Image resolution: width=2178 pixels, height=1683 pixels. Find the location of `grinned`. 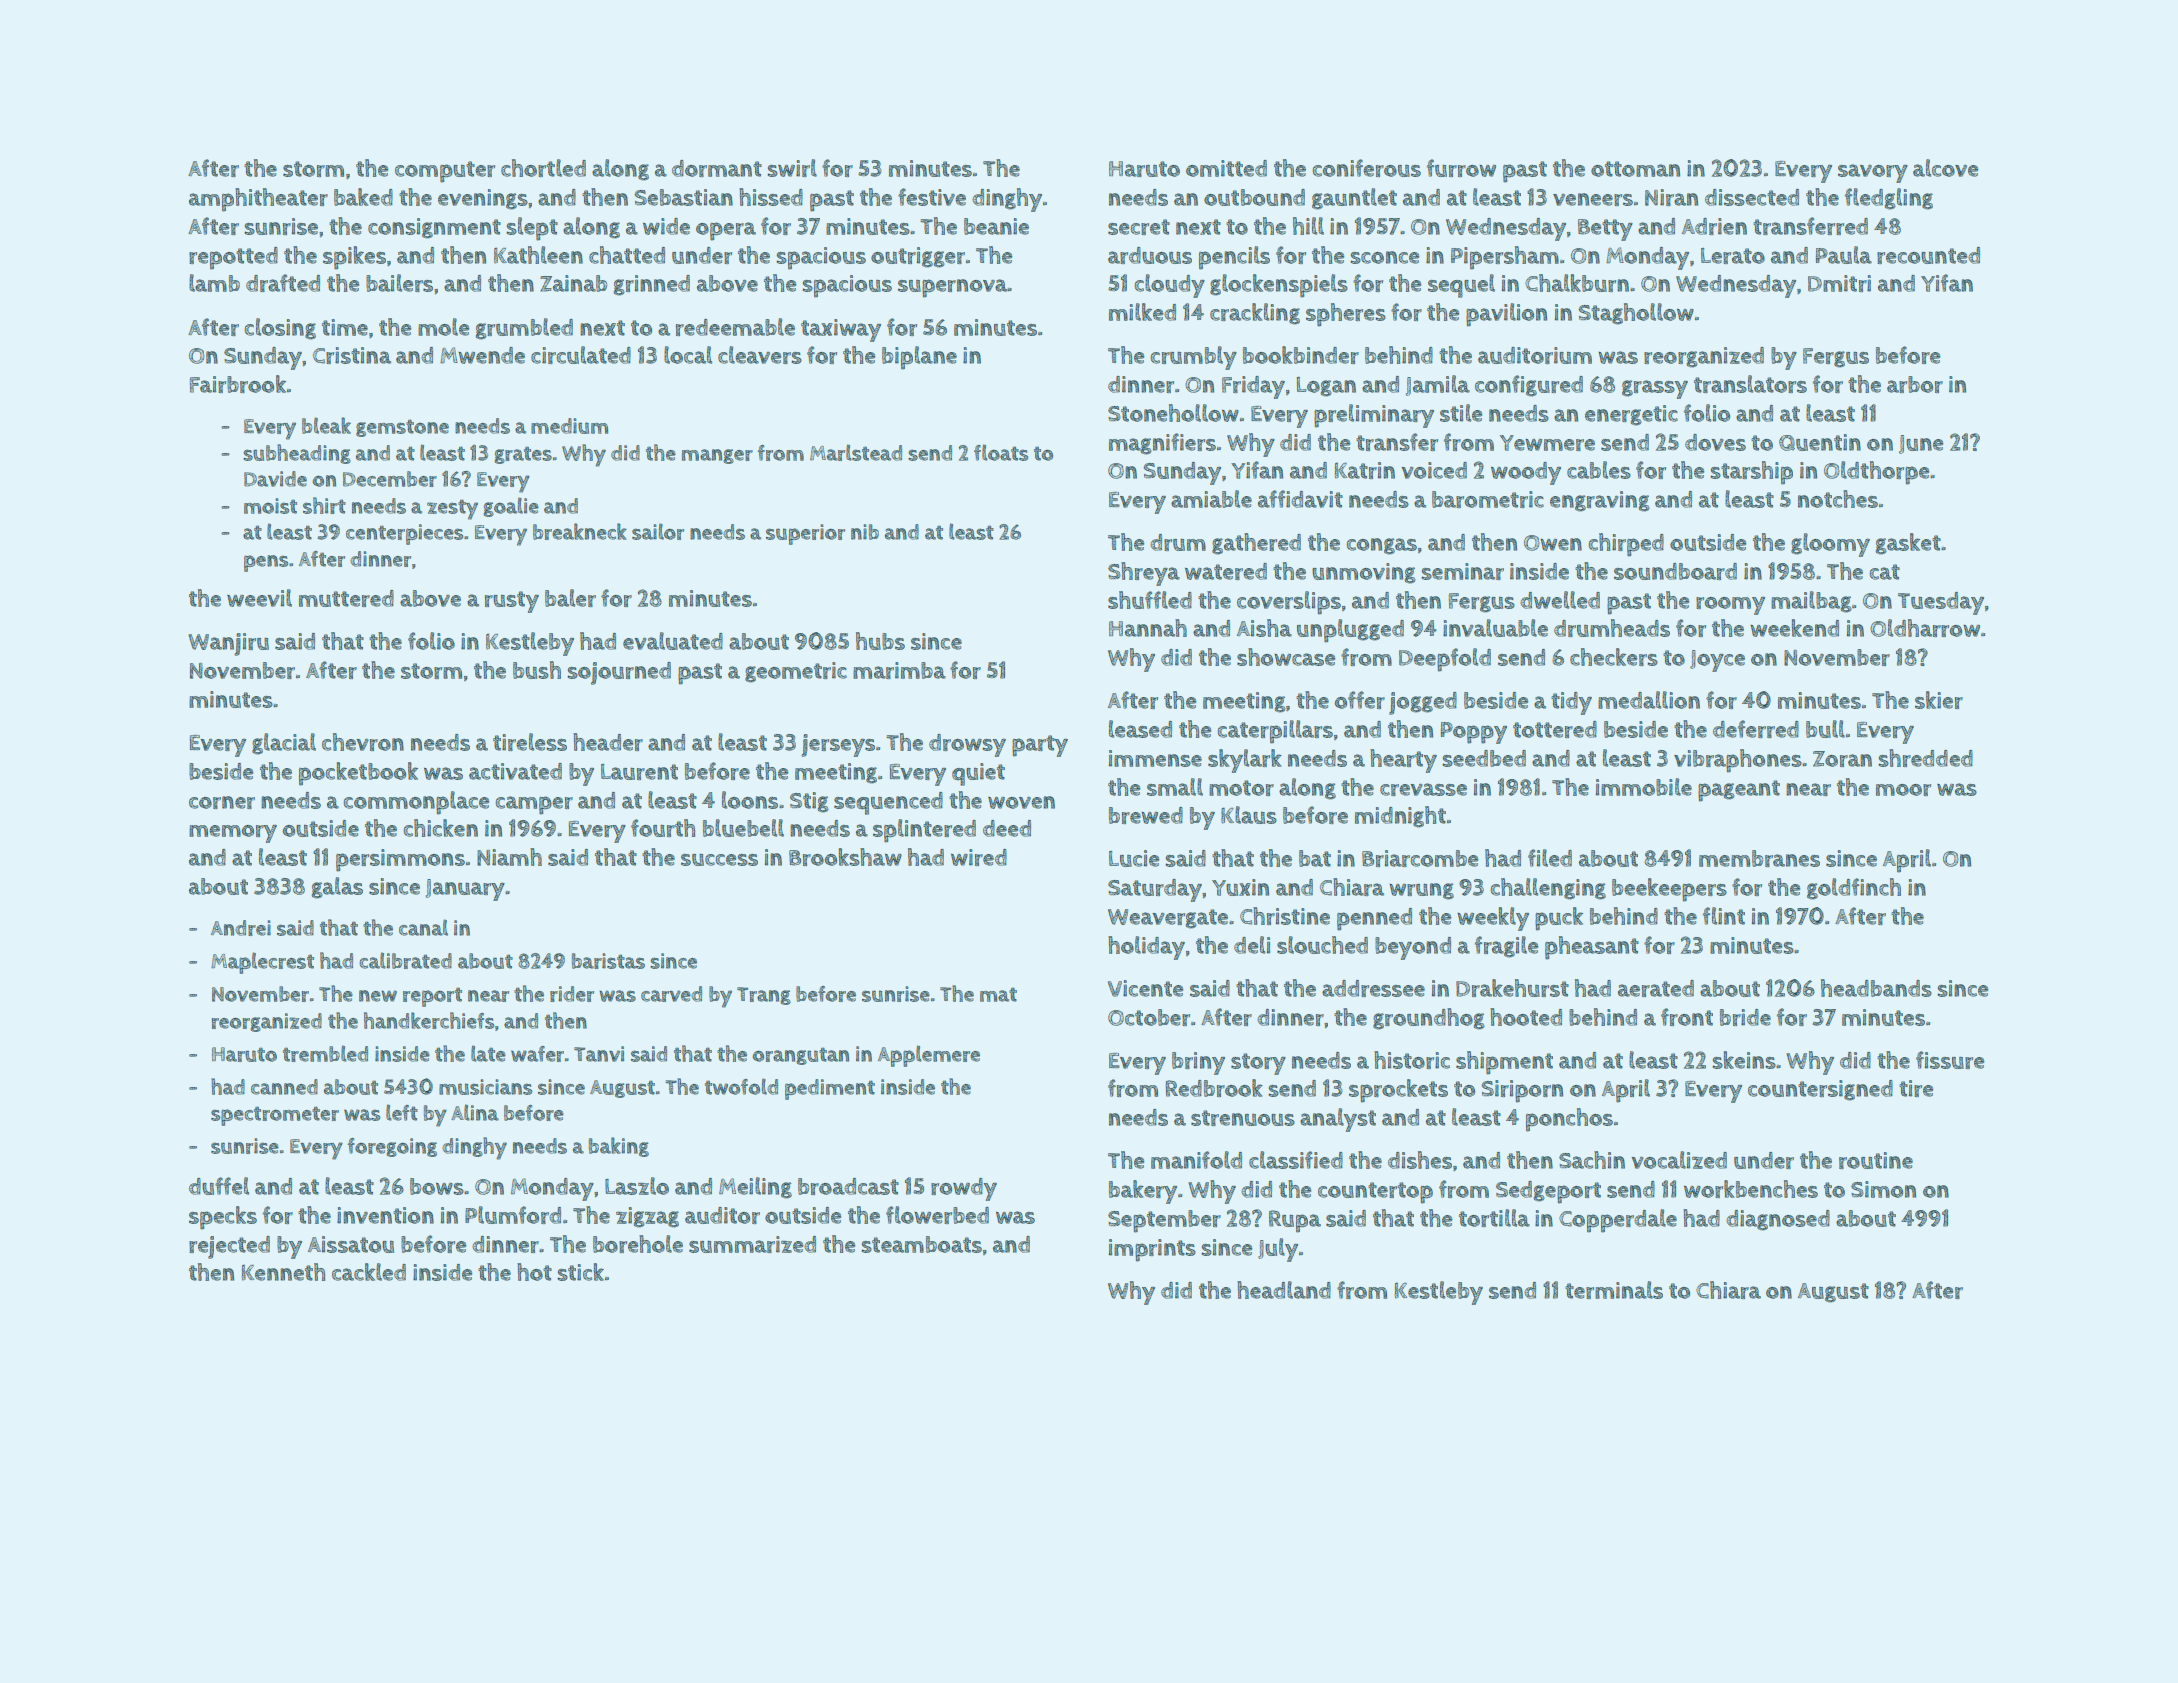

grinned is located at coordinates (652, 285).
